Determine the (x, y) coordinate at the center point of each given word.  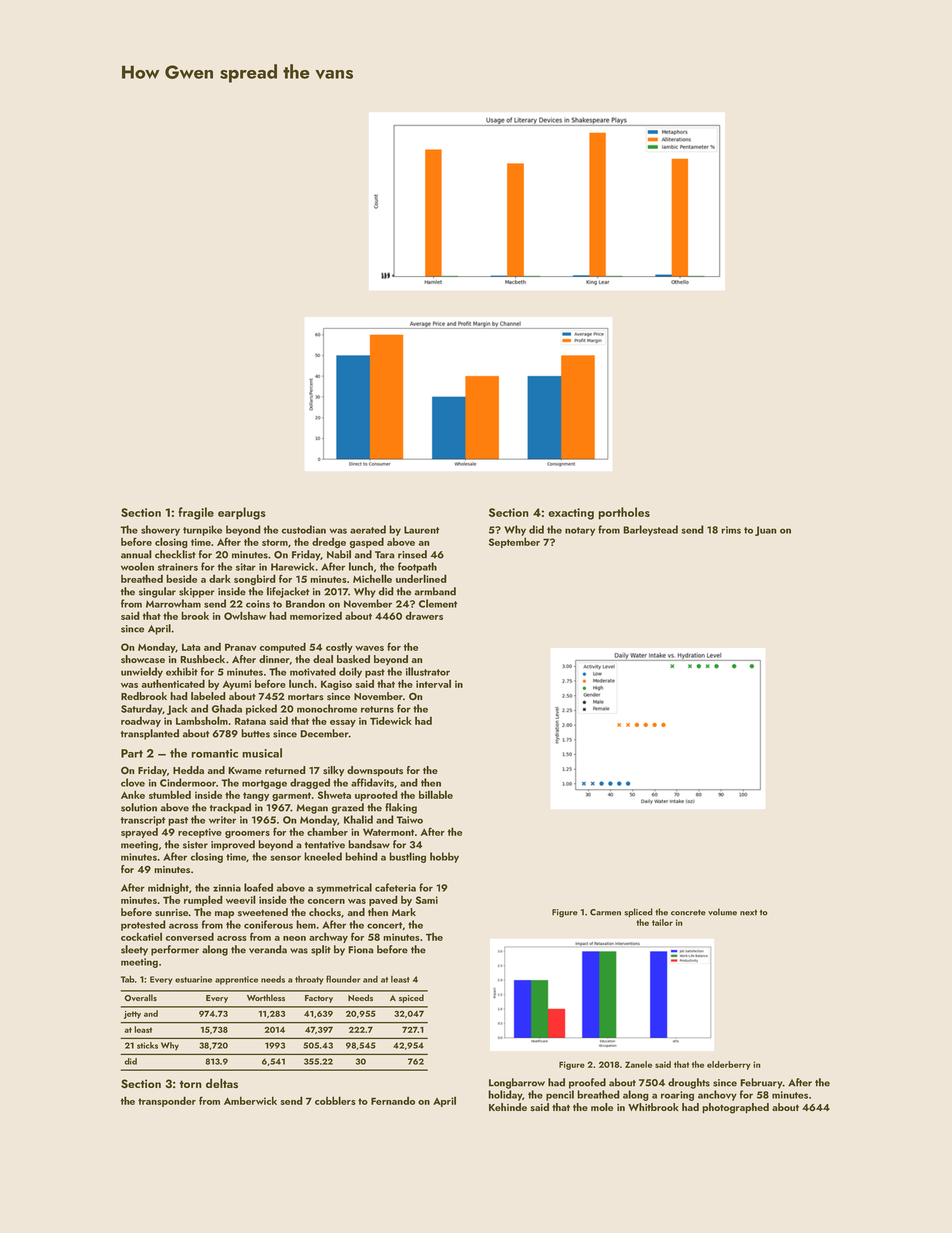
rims (731, 530)
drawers (424, 615)
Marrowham (173, 603)
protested (143, 925)
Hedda (188, 770)
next (748, 913)
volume (722, 912)
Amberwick (250, 1100)
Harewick (293, 566)
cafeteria (395, 887)
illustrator (428, 671)
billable (436, 794)
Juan (766, 531)
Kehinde (508, 1107)
